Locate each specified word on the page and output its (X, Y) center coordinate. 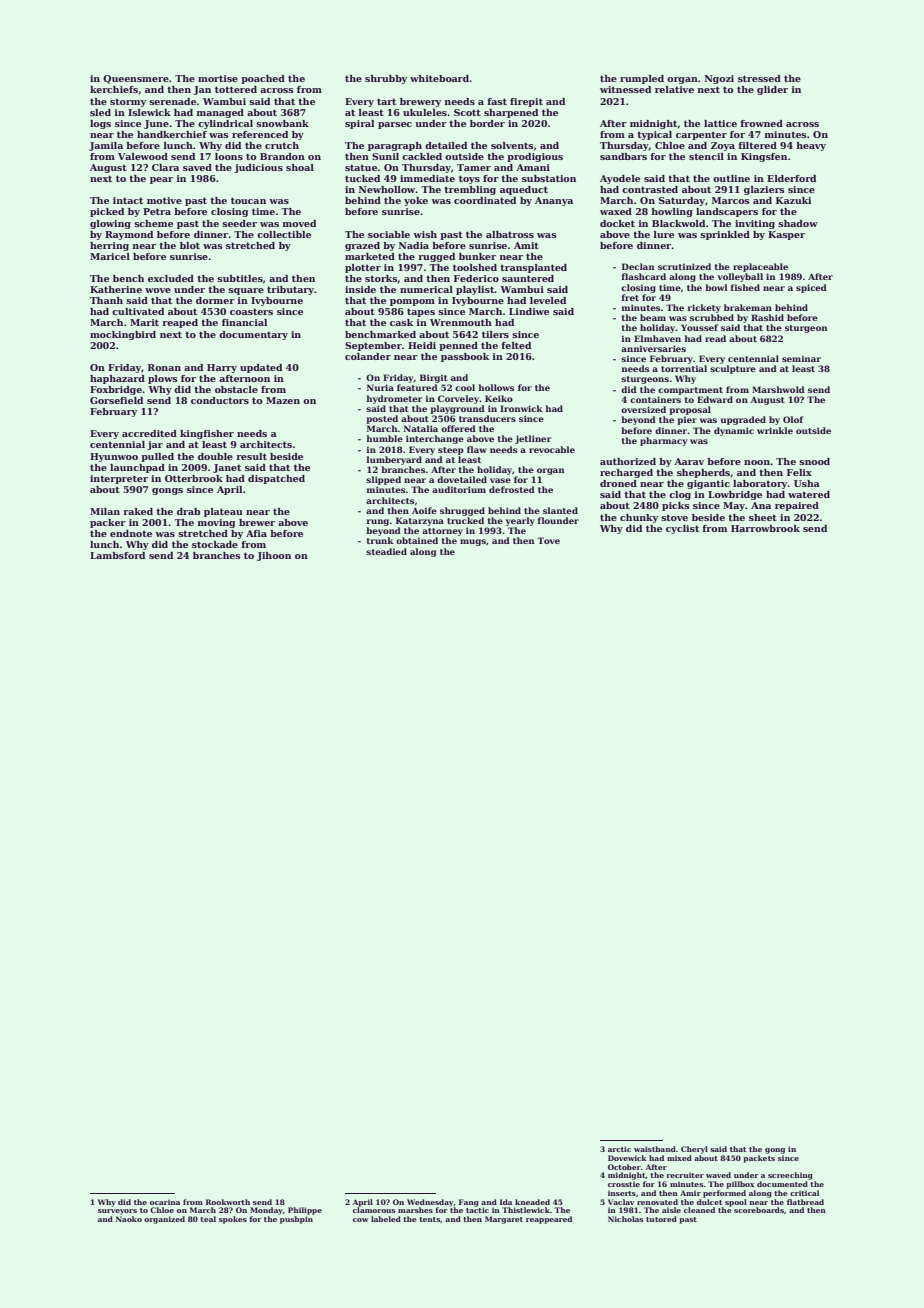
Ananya (554, 201)
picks (676, 506)
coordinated (485, 200)
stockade (215, 544)
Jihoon (274, 556)
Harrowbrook (765, 528)
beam (653, 317)
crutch (282, 145)
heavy (811, 146)
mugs (473, 542)
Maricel (110, 256)
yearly (520, 521)
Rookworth (228, 1202)
